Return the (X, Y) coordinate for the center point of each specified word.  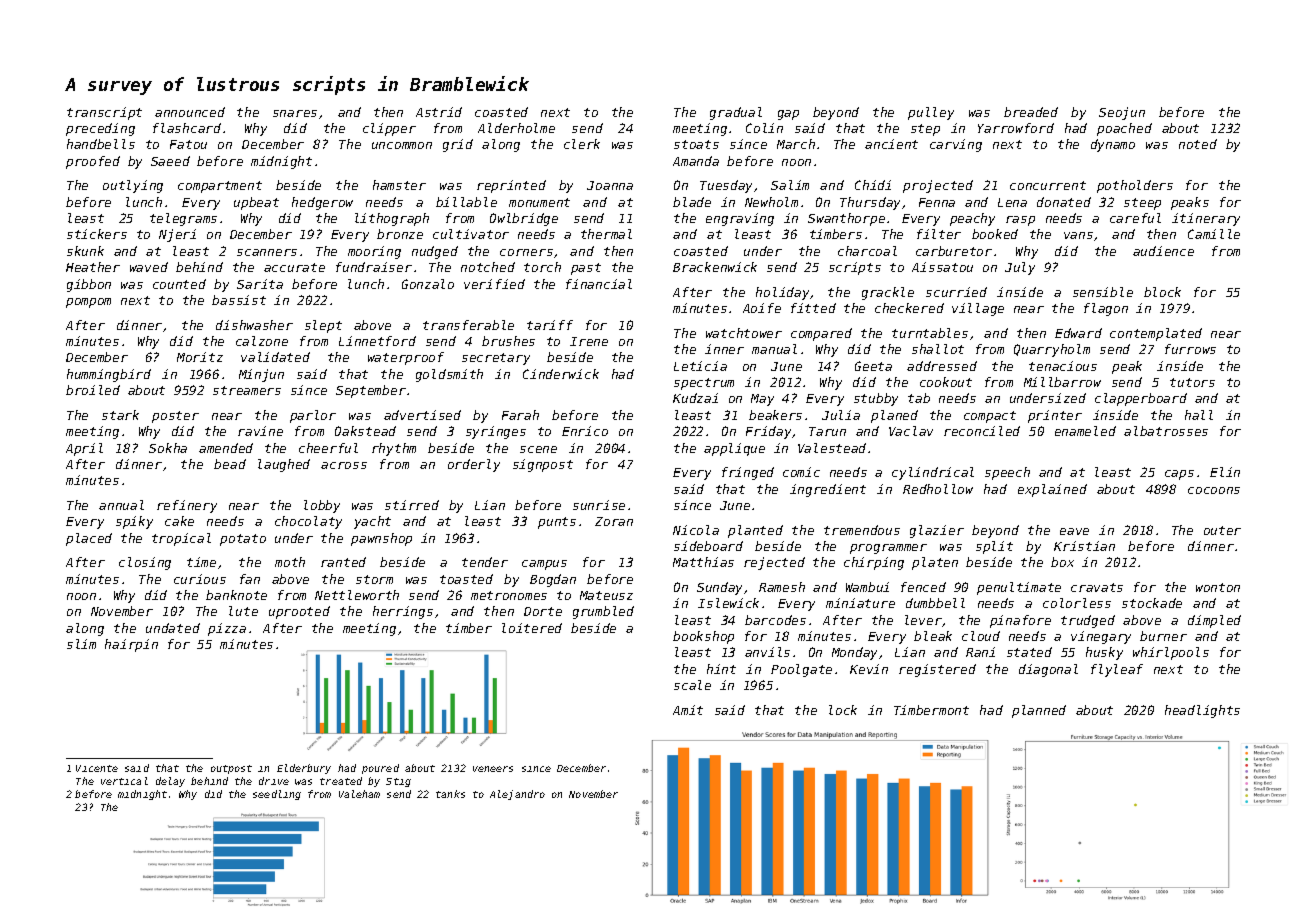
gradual (736, 113)
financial (599, 284)
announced (190, 112)
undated (173, 628)
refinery (187, 506)
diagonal (1048, 670)
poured (380, 769)
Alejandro (517, 795)
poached (1124, 129)
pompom (88, 303)
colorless (1077, 603)
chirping (874, 563)
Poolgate (801, 670)
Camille (1214, 234)
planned (1039, 711)
